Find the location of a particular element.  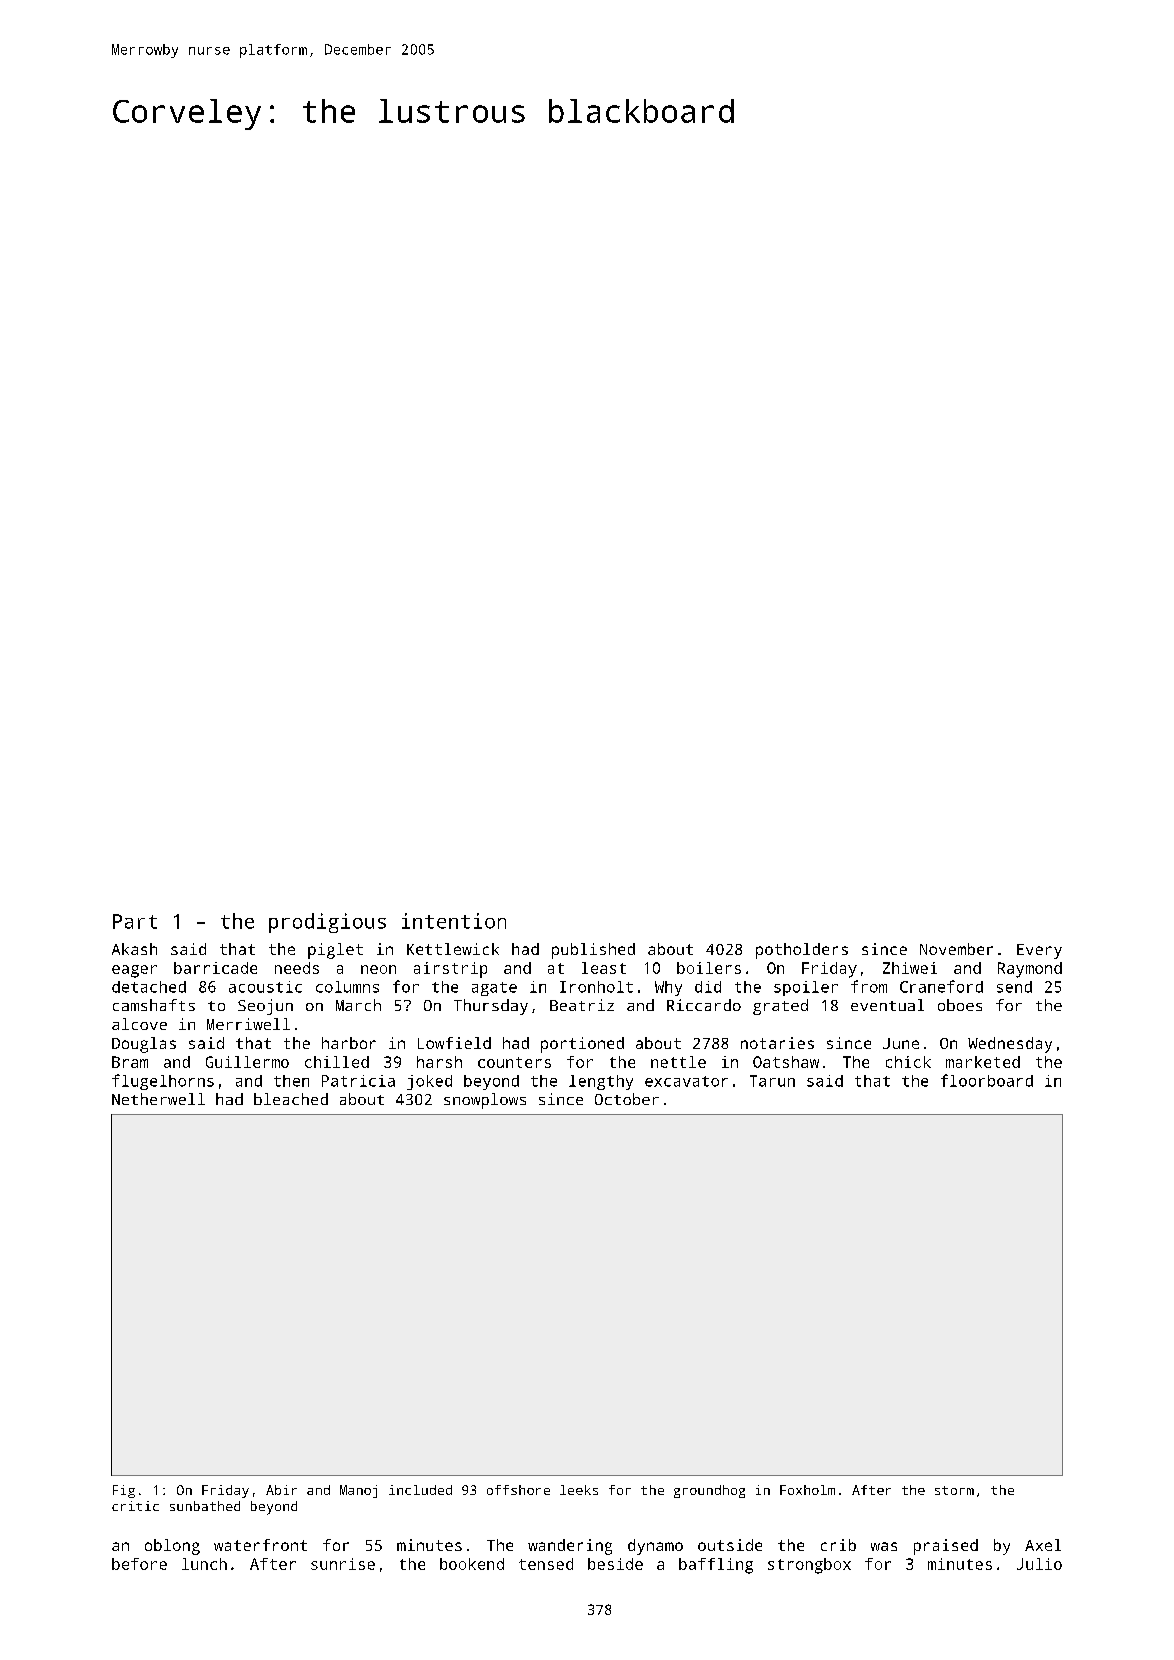

bookend is located at coordinates (472, 1564).
